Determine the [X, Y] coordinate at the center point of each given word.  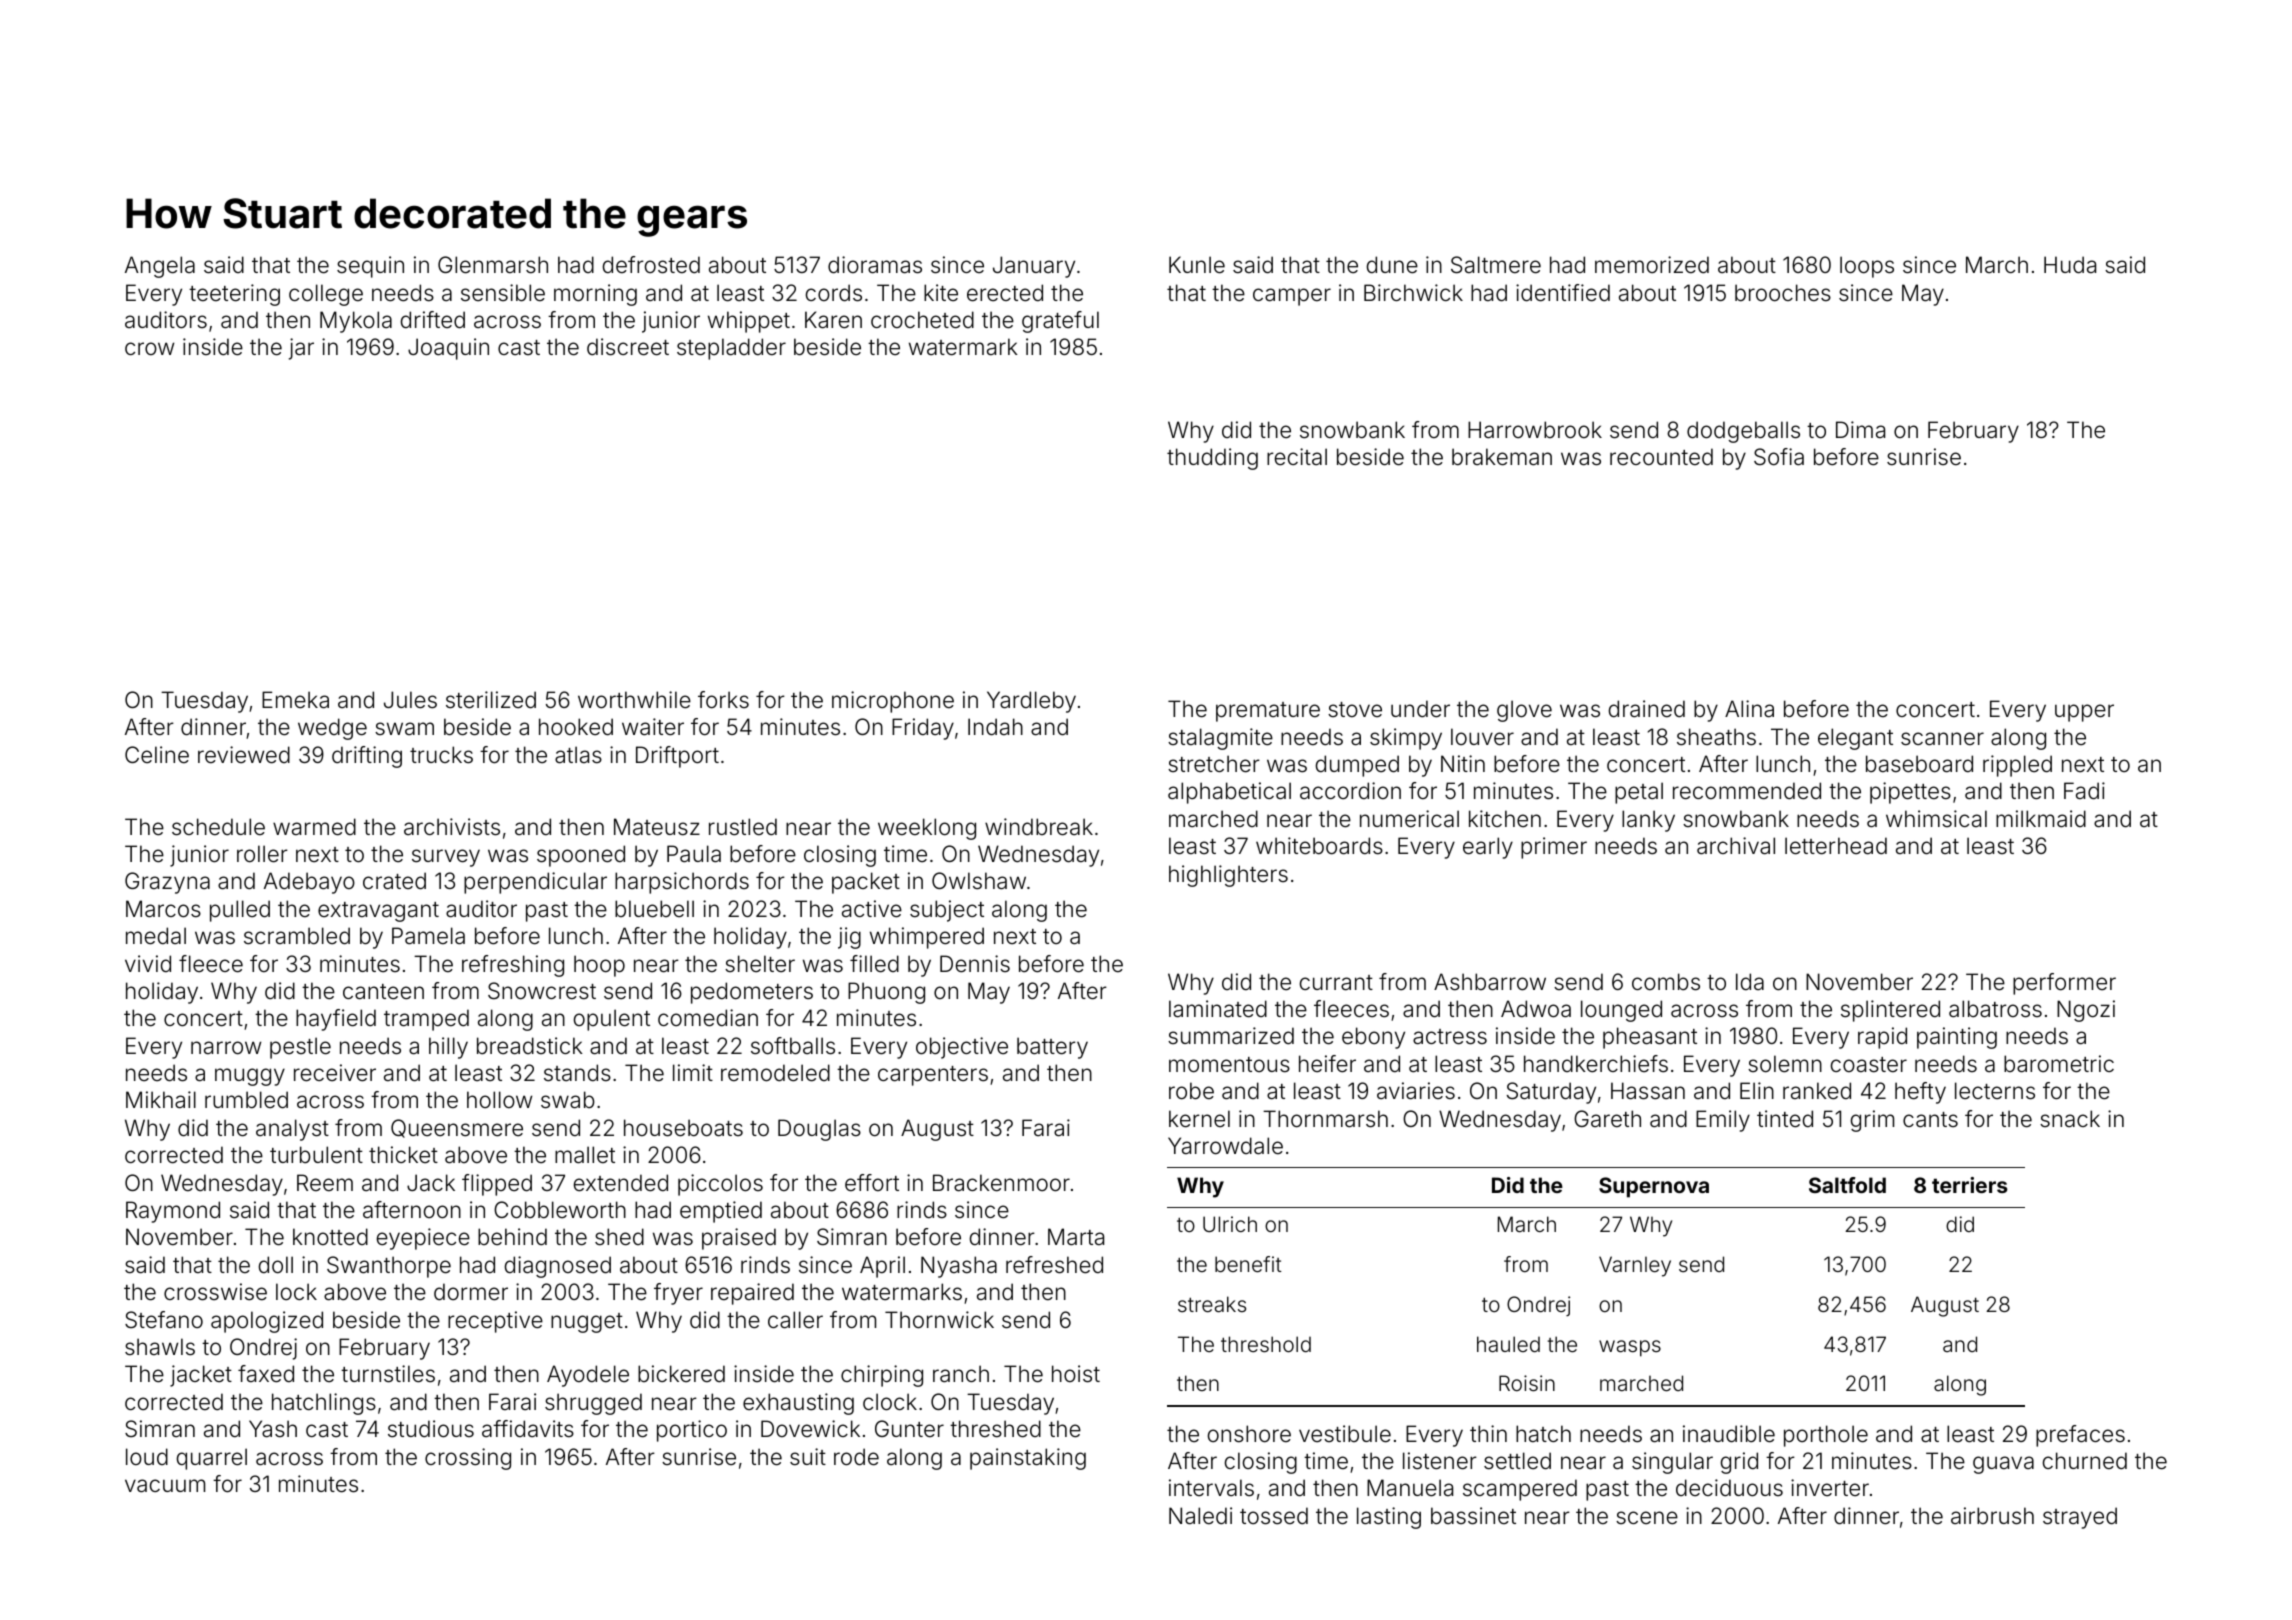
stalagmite [1220, 739]
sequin [370, 267]
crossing [468, 1459]
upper [2084, 713]
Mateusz [657, 827]
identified [1563, 293]
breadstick [530, 1046]
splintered [1890, 1011]
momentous [1229, 1065]
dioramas [875, 265]
